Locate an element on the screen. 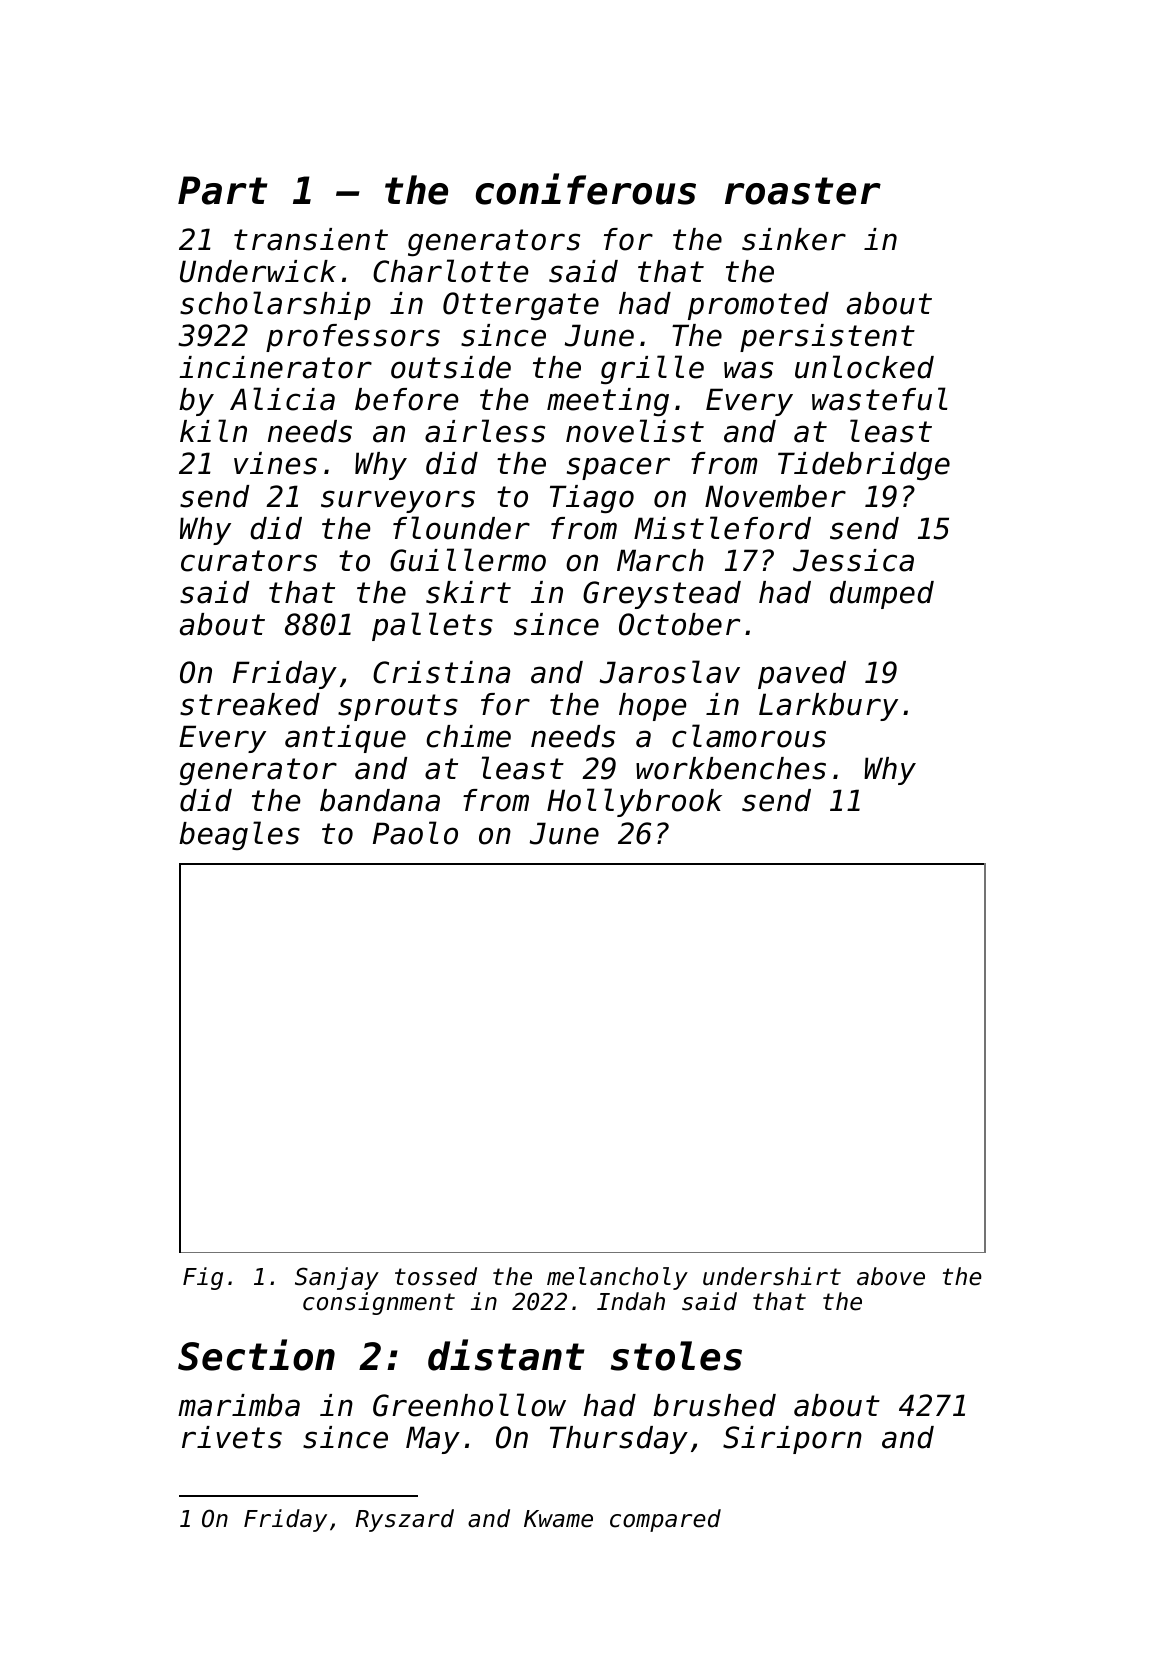  melancholy is located at coordinates (617, 1278).
